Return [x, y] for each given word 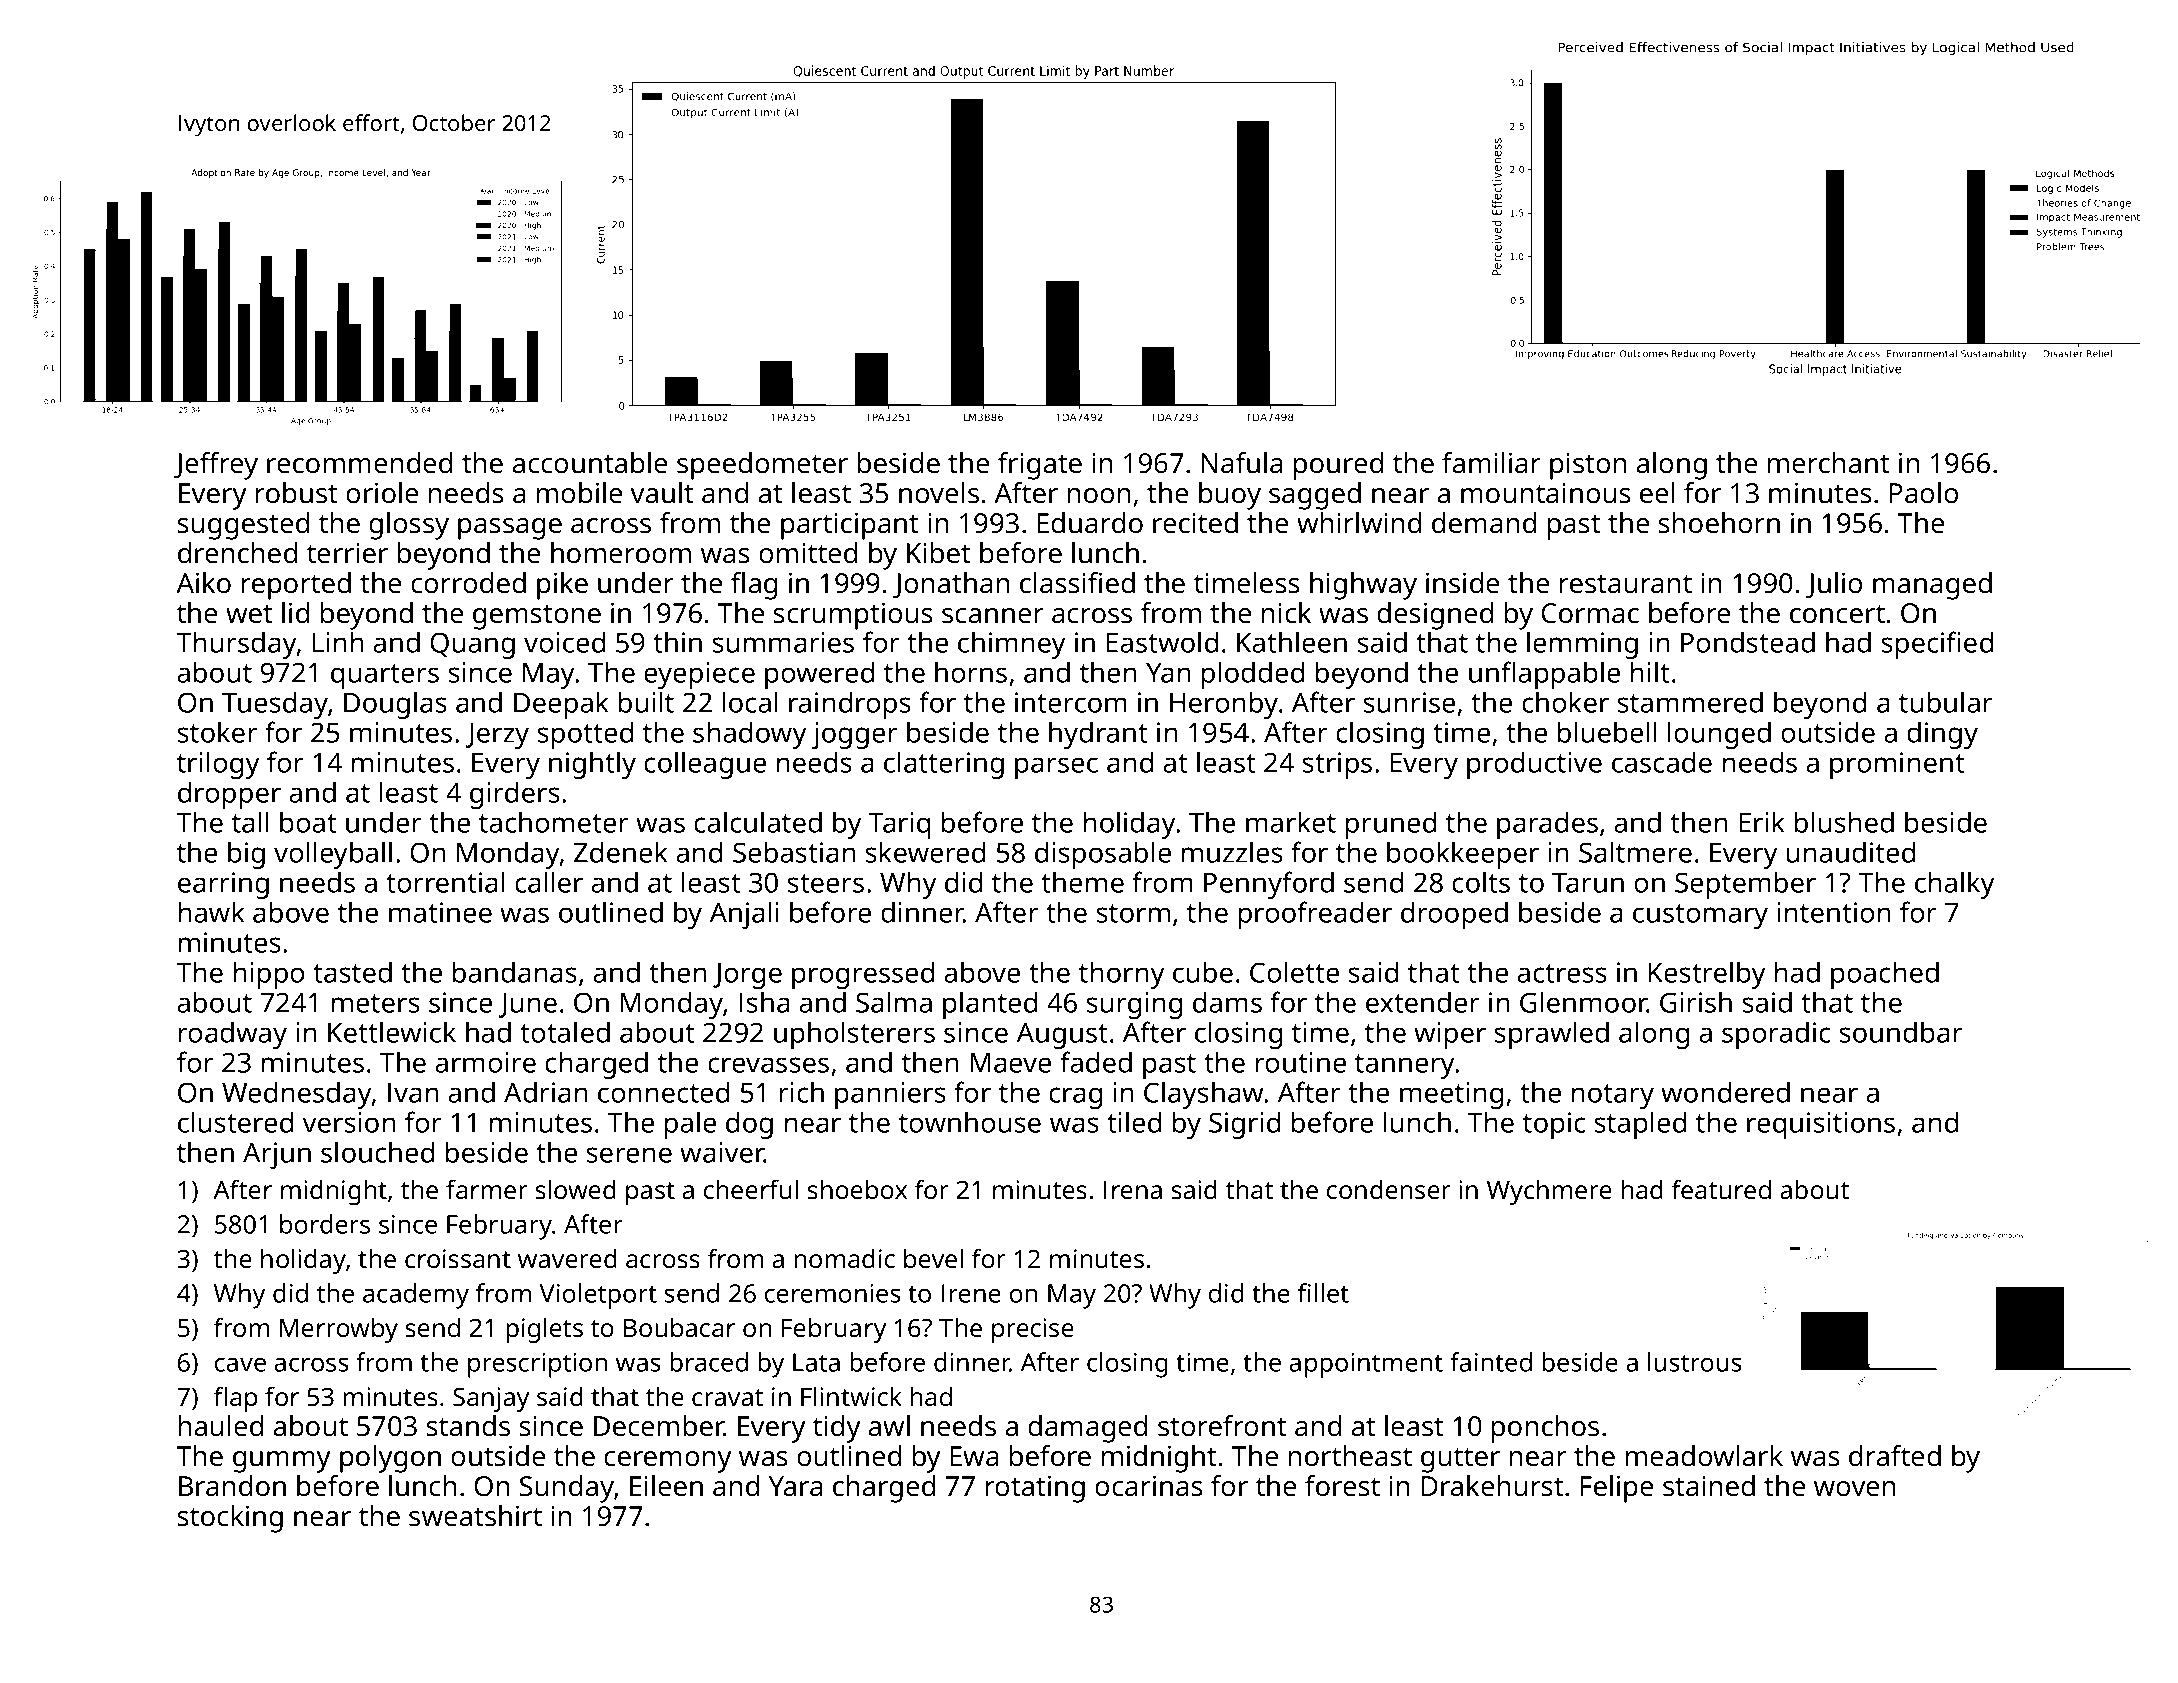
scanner [993, 616]
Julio [1834, 585]
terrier [347, 553]
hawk [212, 912]
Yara [795, 1486]
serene [629, 1155]
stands [468, 1426]
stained [1709, 1486]
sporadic [1776, 1035]
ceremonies [833, 1293]
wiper [1450, 1035]
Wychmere [1549, 1192]
